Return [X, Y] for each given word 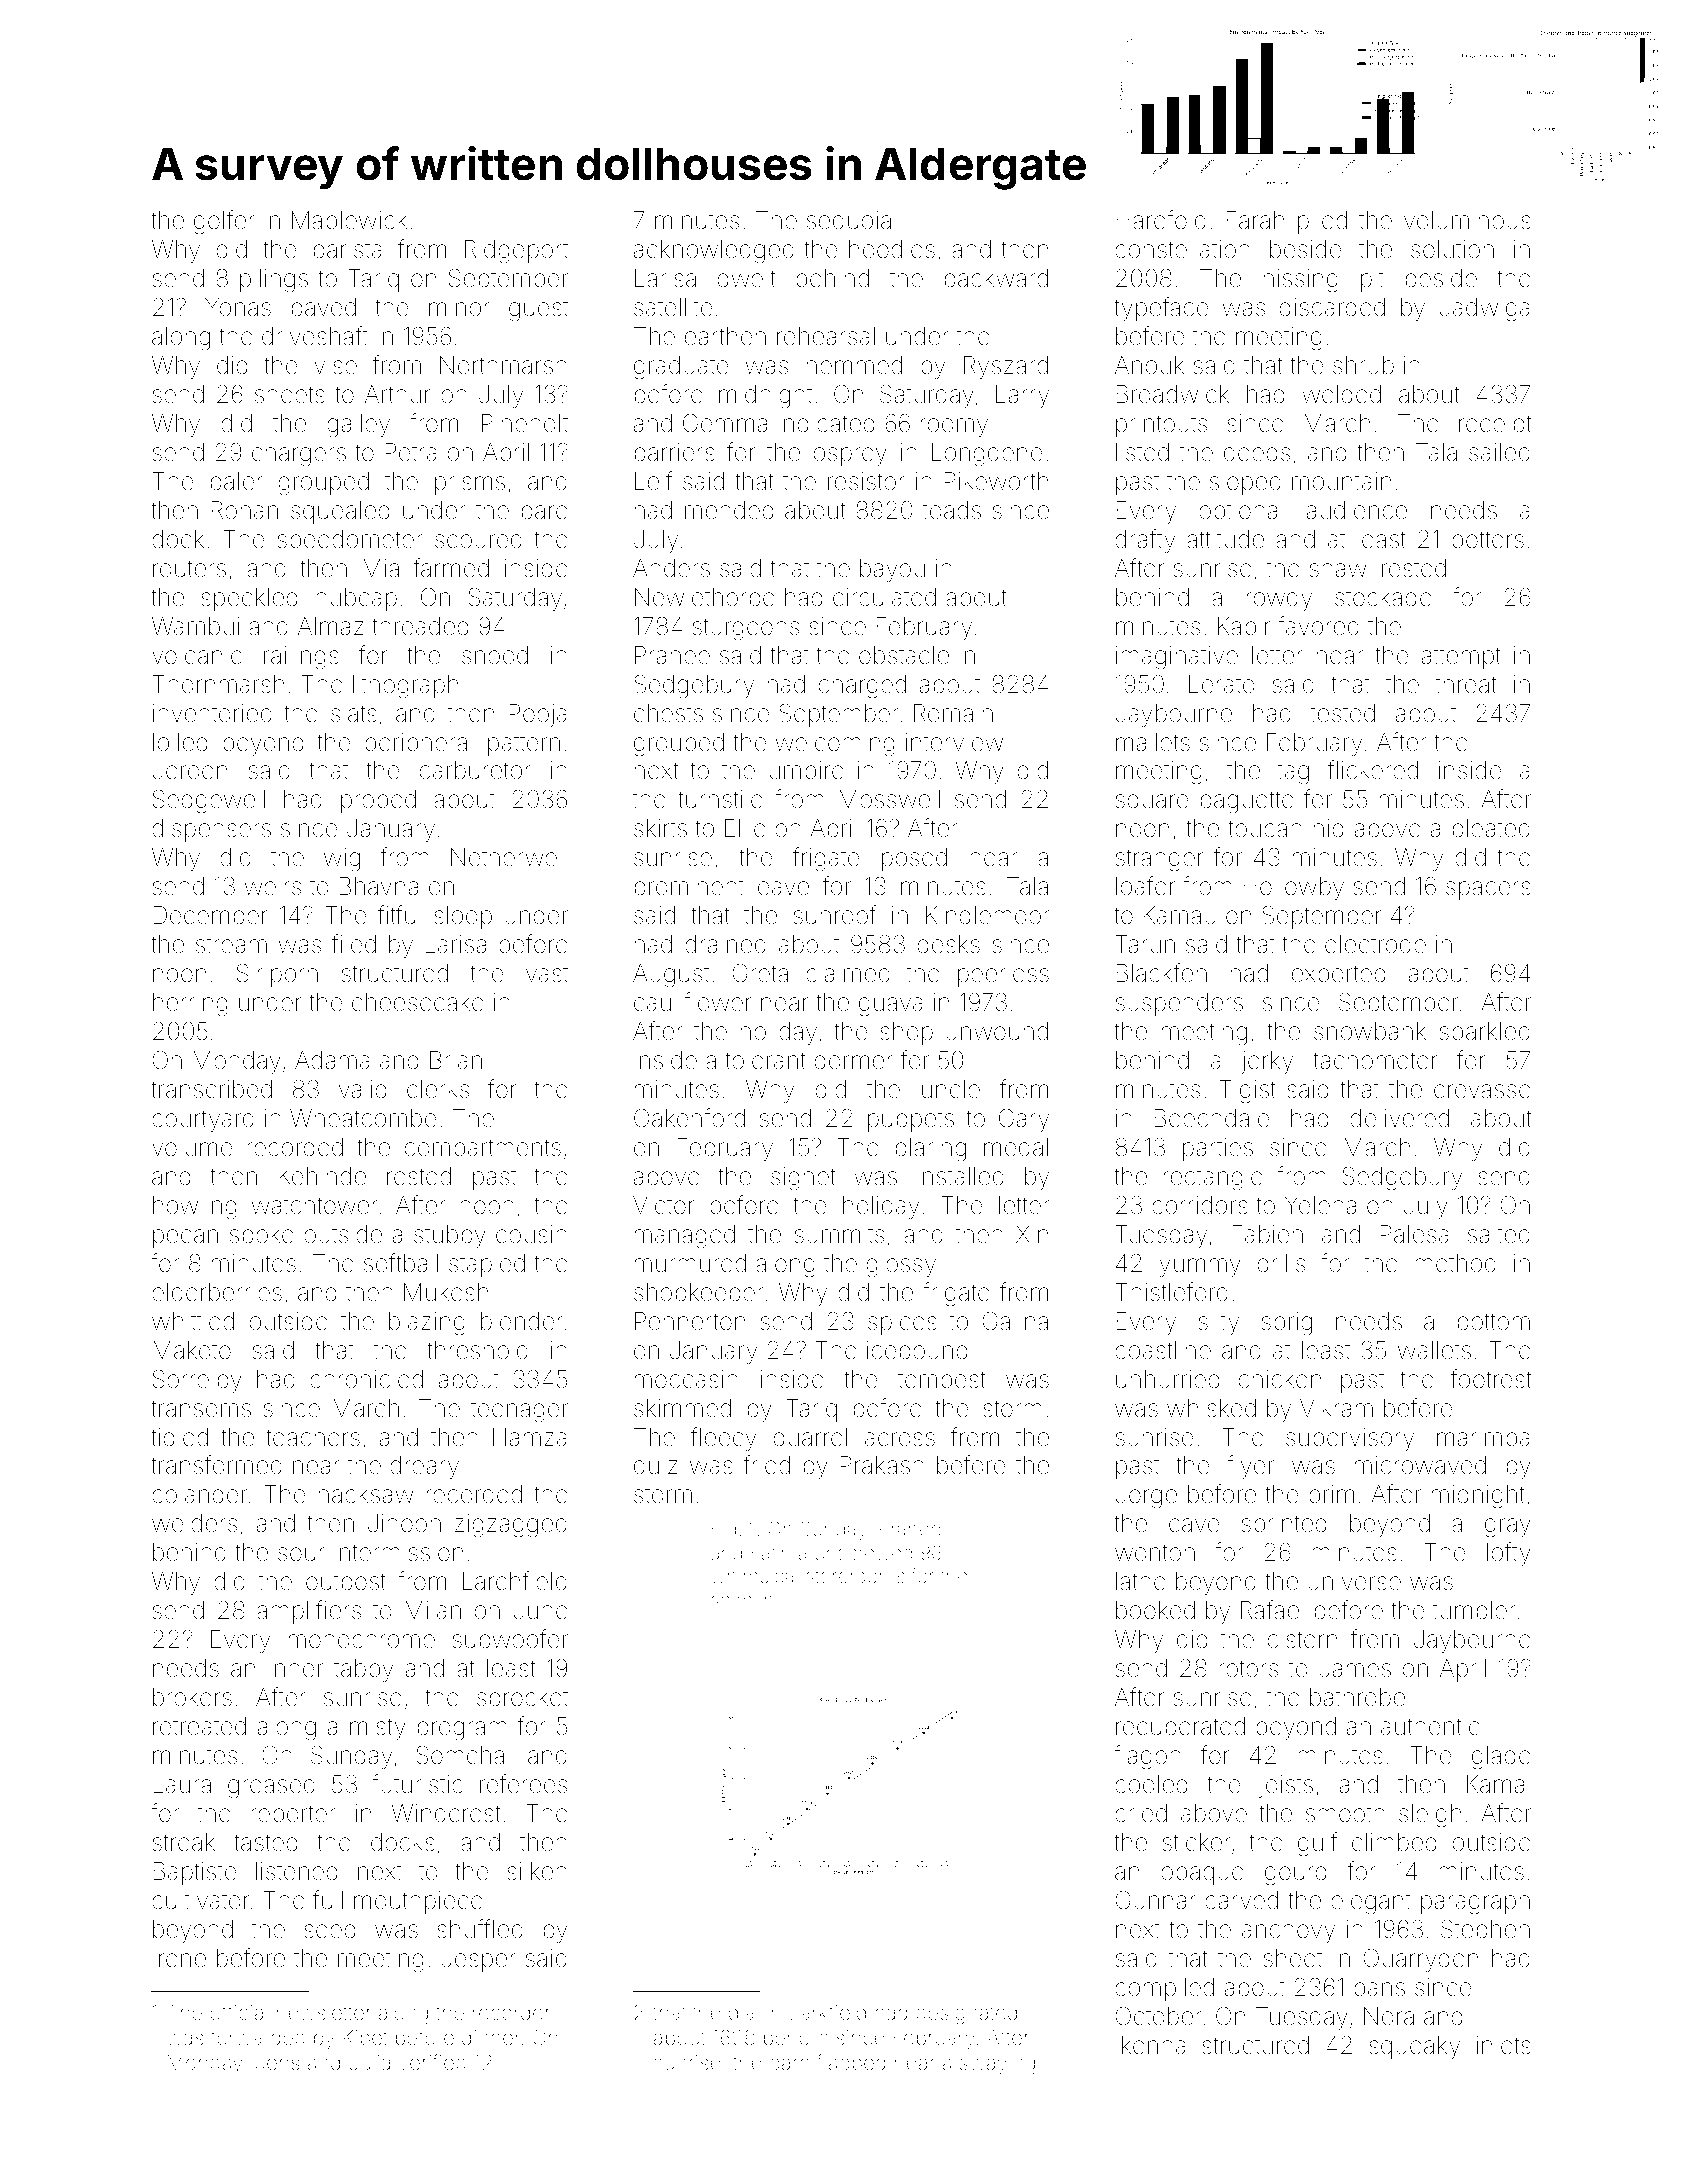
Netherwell [509, 857]
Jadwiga [1485, 310]
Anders [671, 568]
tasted [265, 1842]
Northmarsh [503, 365]
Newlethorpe [705, 599]
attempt [1461, 658]
